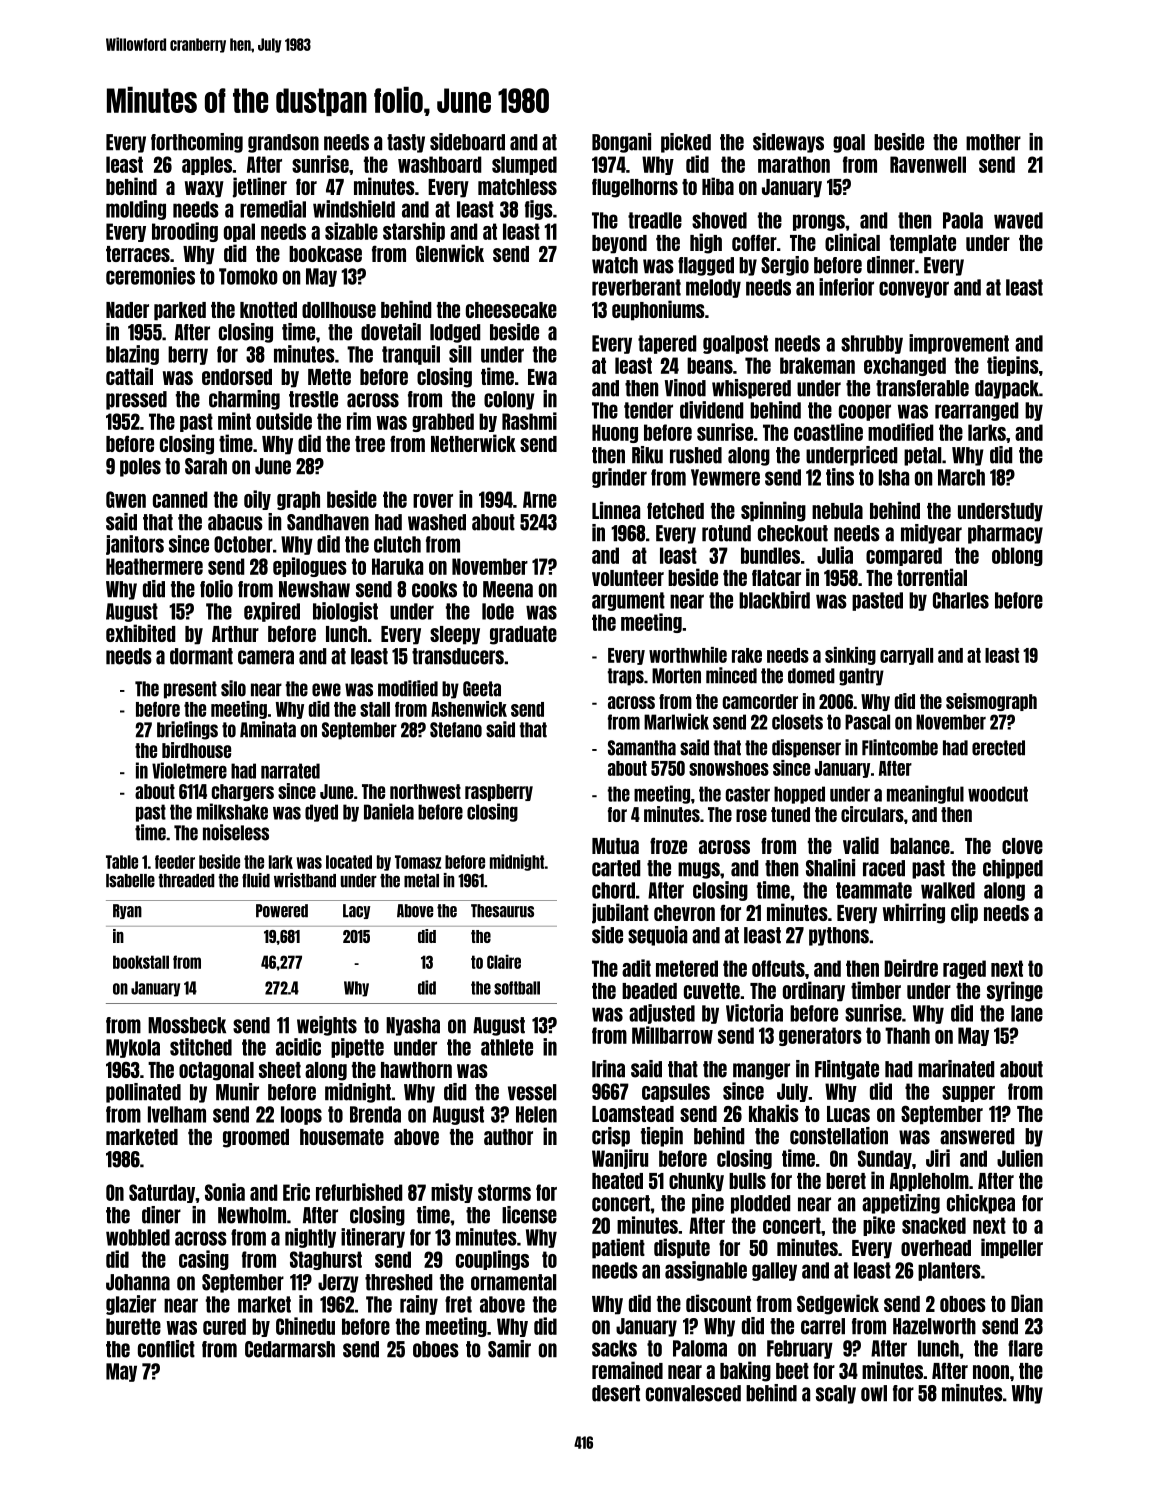 The width and height of the screenshot is (1149, 1487). What do you see at coordinates (1018, 220) in the screenshot?
I see `waved` at bounding box center [1018, 220].
